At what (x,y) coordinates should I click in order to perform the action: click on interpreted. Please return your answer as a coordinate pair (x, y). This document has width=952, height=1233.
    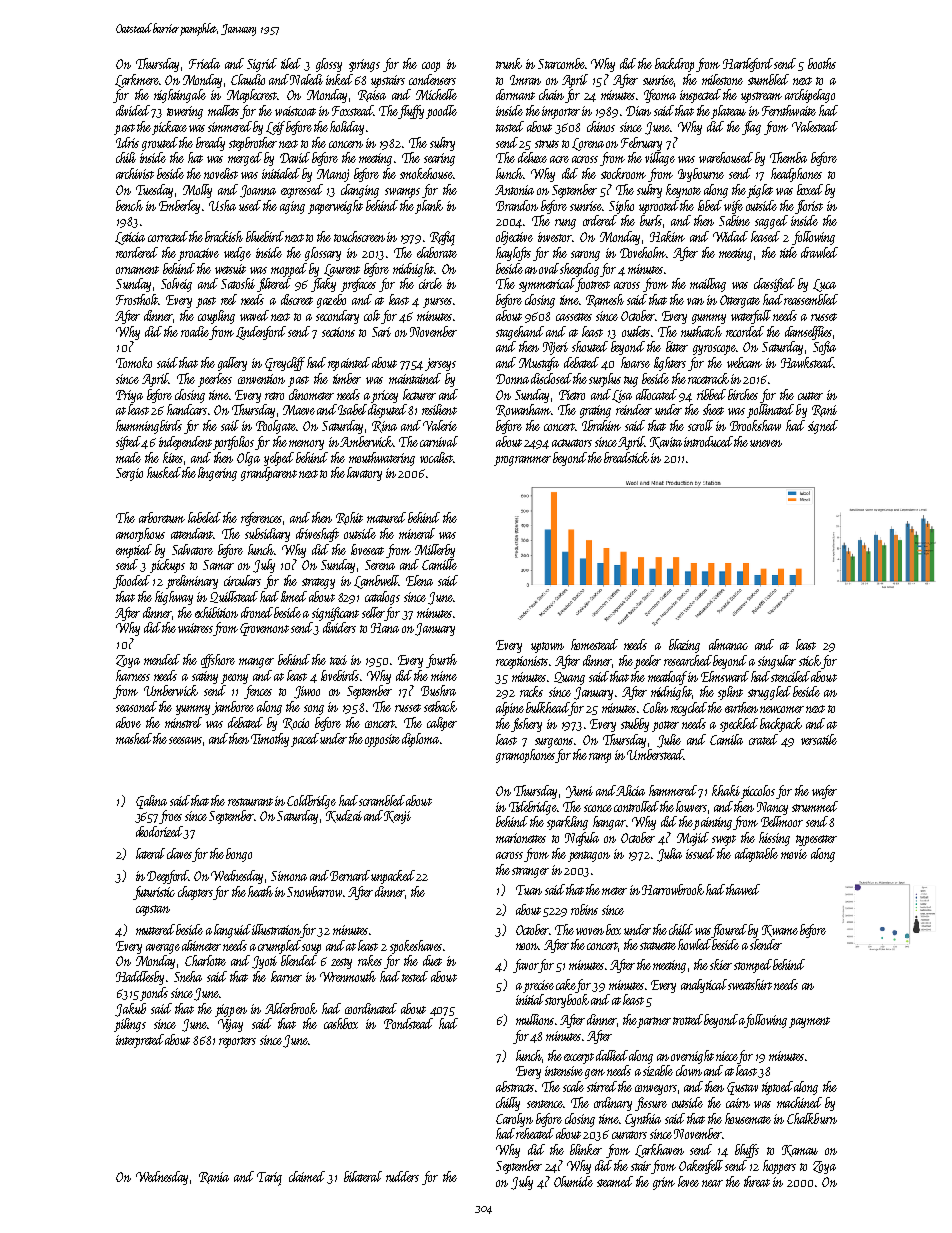
    Looking at the image, I should click on (140, 1041).
